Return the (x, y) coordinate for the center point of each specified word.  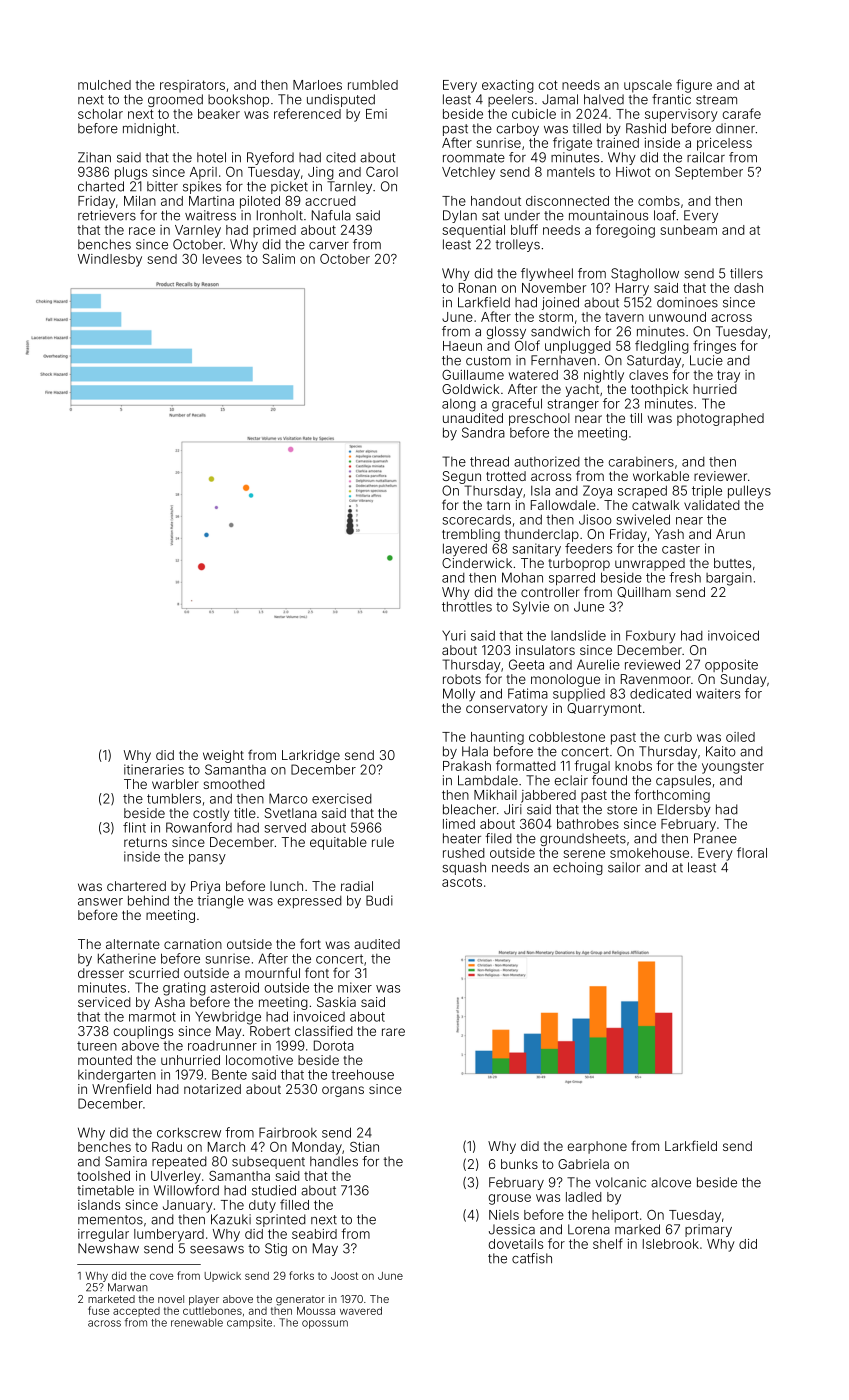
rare (393, 1032)
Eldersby (684, 810)
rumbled (373, 85)
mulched (104, 85)
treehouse (362, 1074)
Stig (276, 1249)
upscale (648, 86)
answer (100, 902)
